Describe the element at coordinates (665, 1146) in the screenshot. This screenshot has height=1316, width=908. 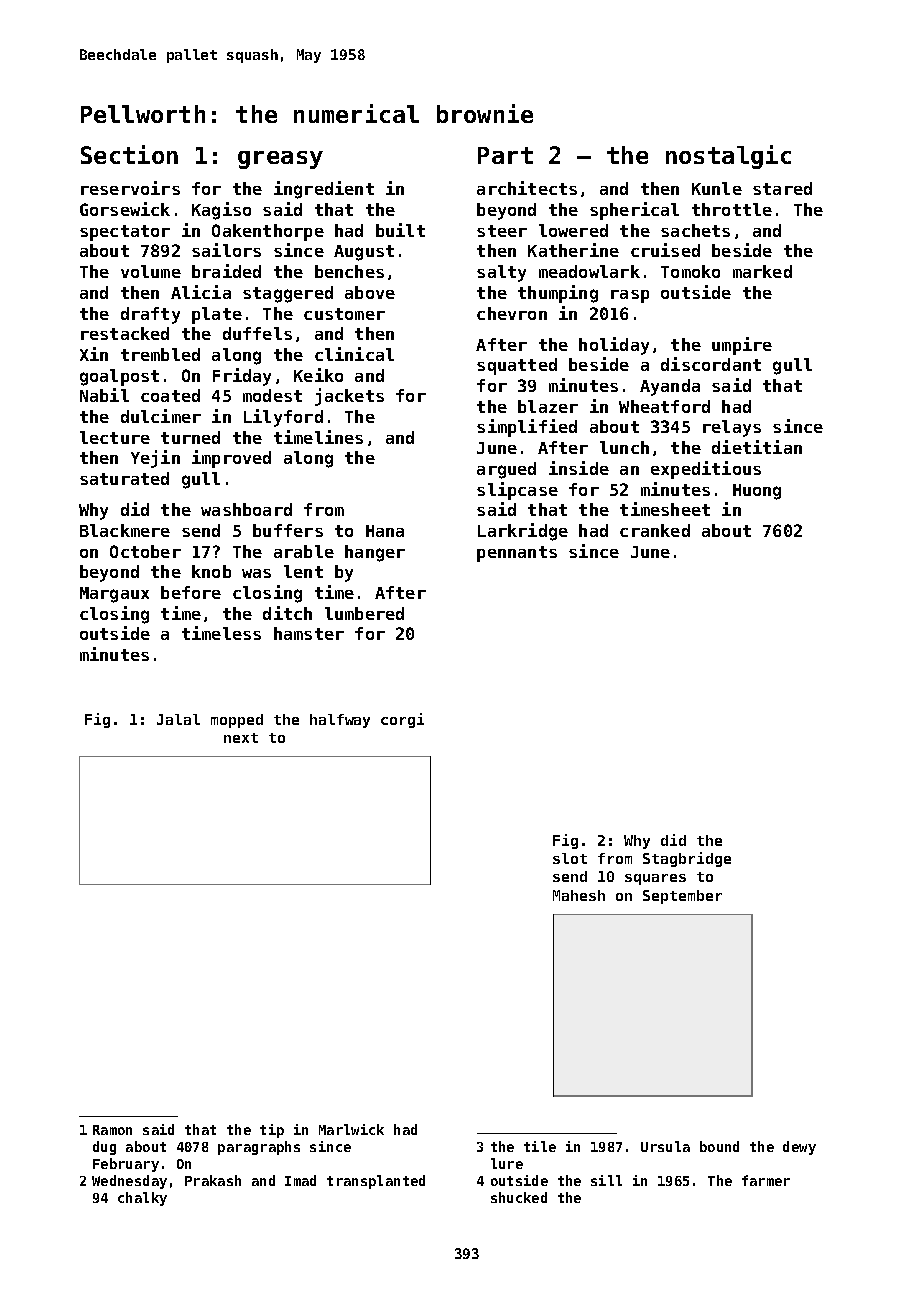
I see `Ursula` at that location.
